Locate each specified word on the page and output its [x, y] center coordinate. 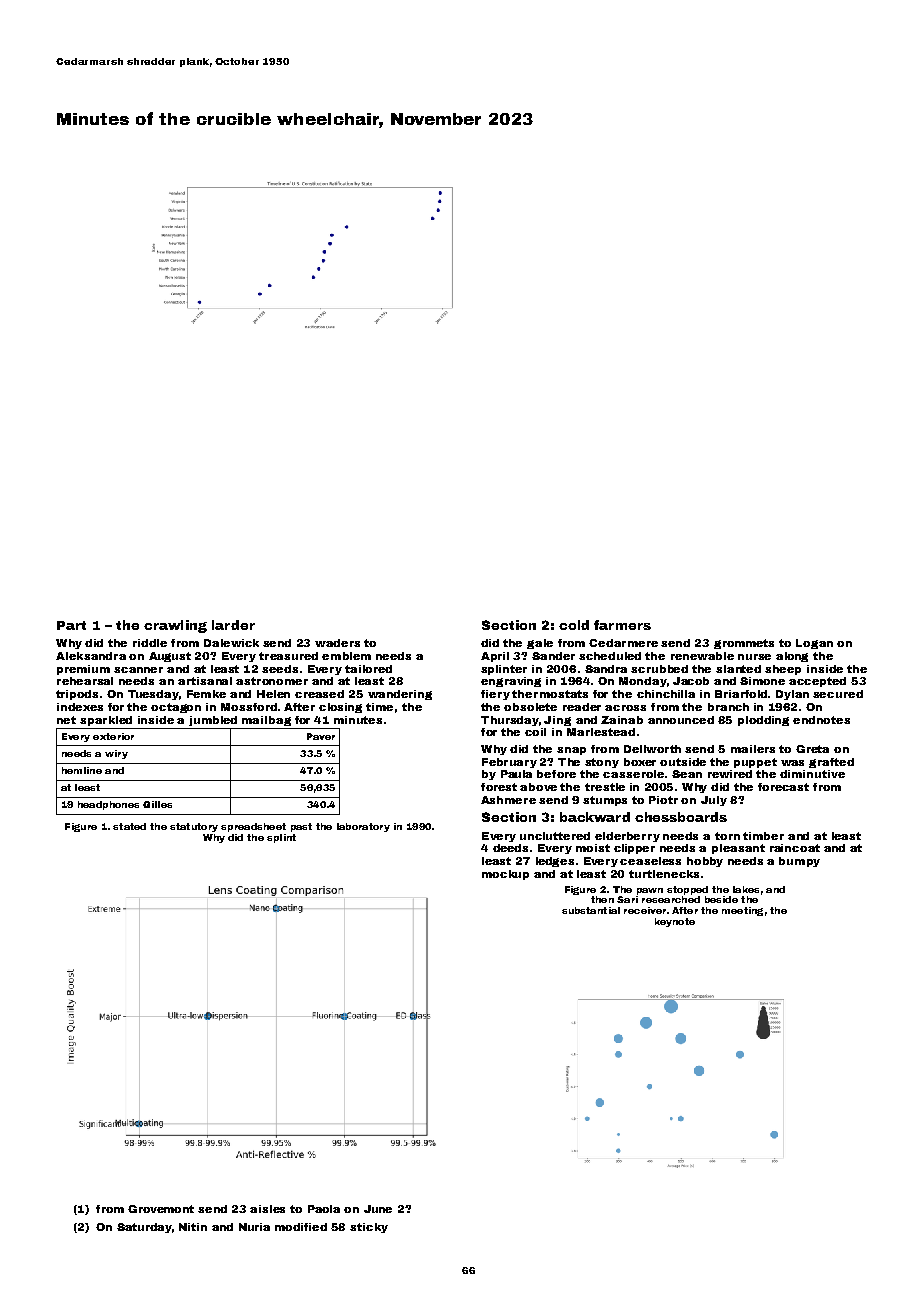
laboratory [363, 827]
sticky [369, 1228]
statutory [194, 827]
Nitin [193, 1227]
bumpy [799, 862]
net [66, 720]
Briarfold [741, 694]
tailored [368, 669]
